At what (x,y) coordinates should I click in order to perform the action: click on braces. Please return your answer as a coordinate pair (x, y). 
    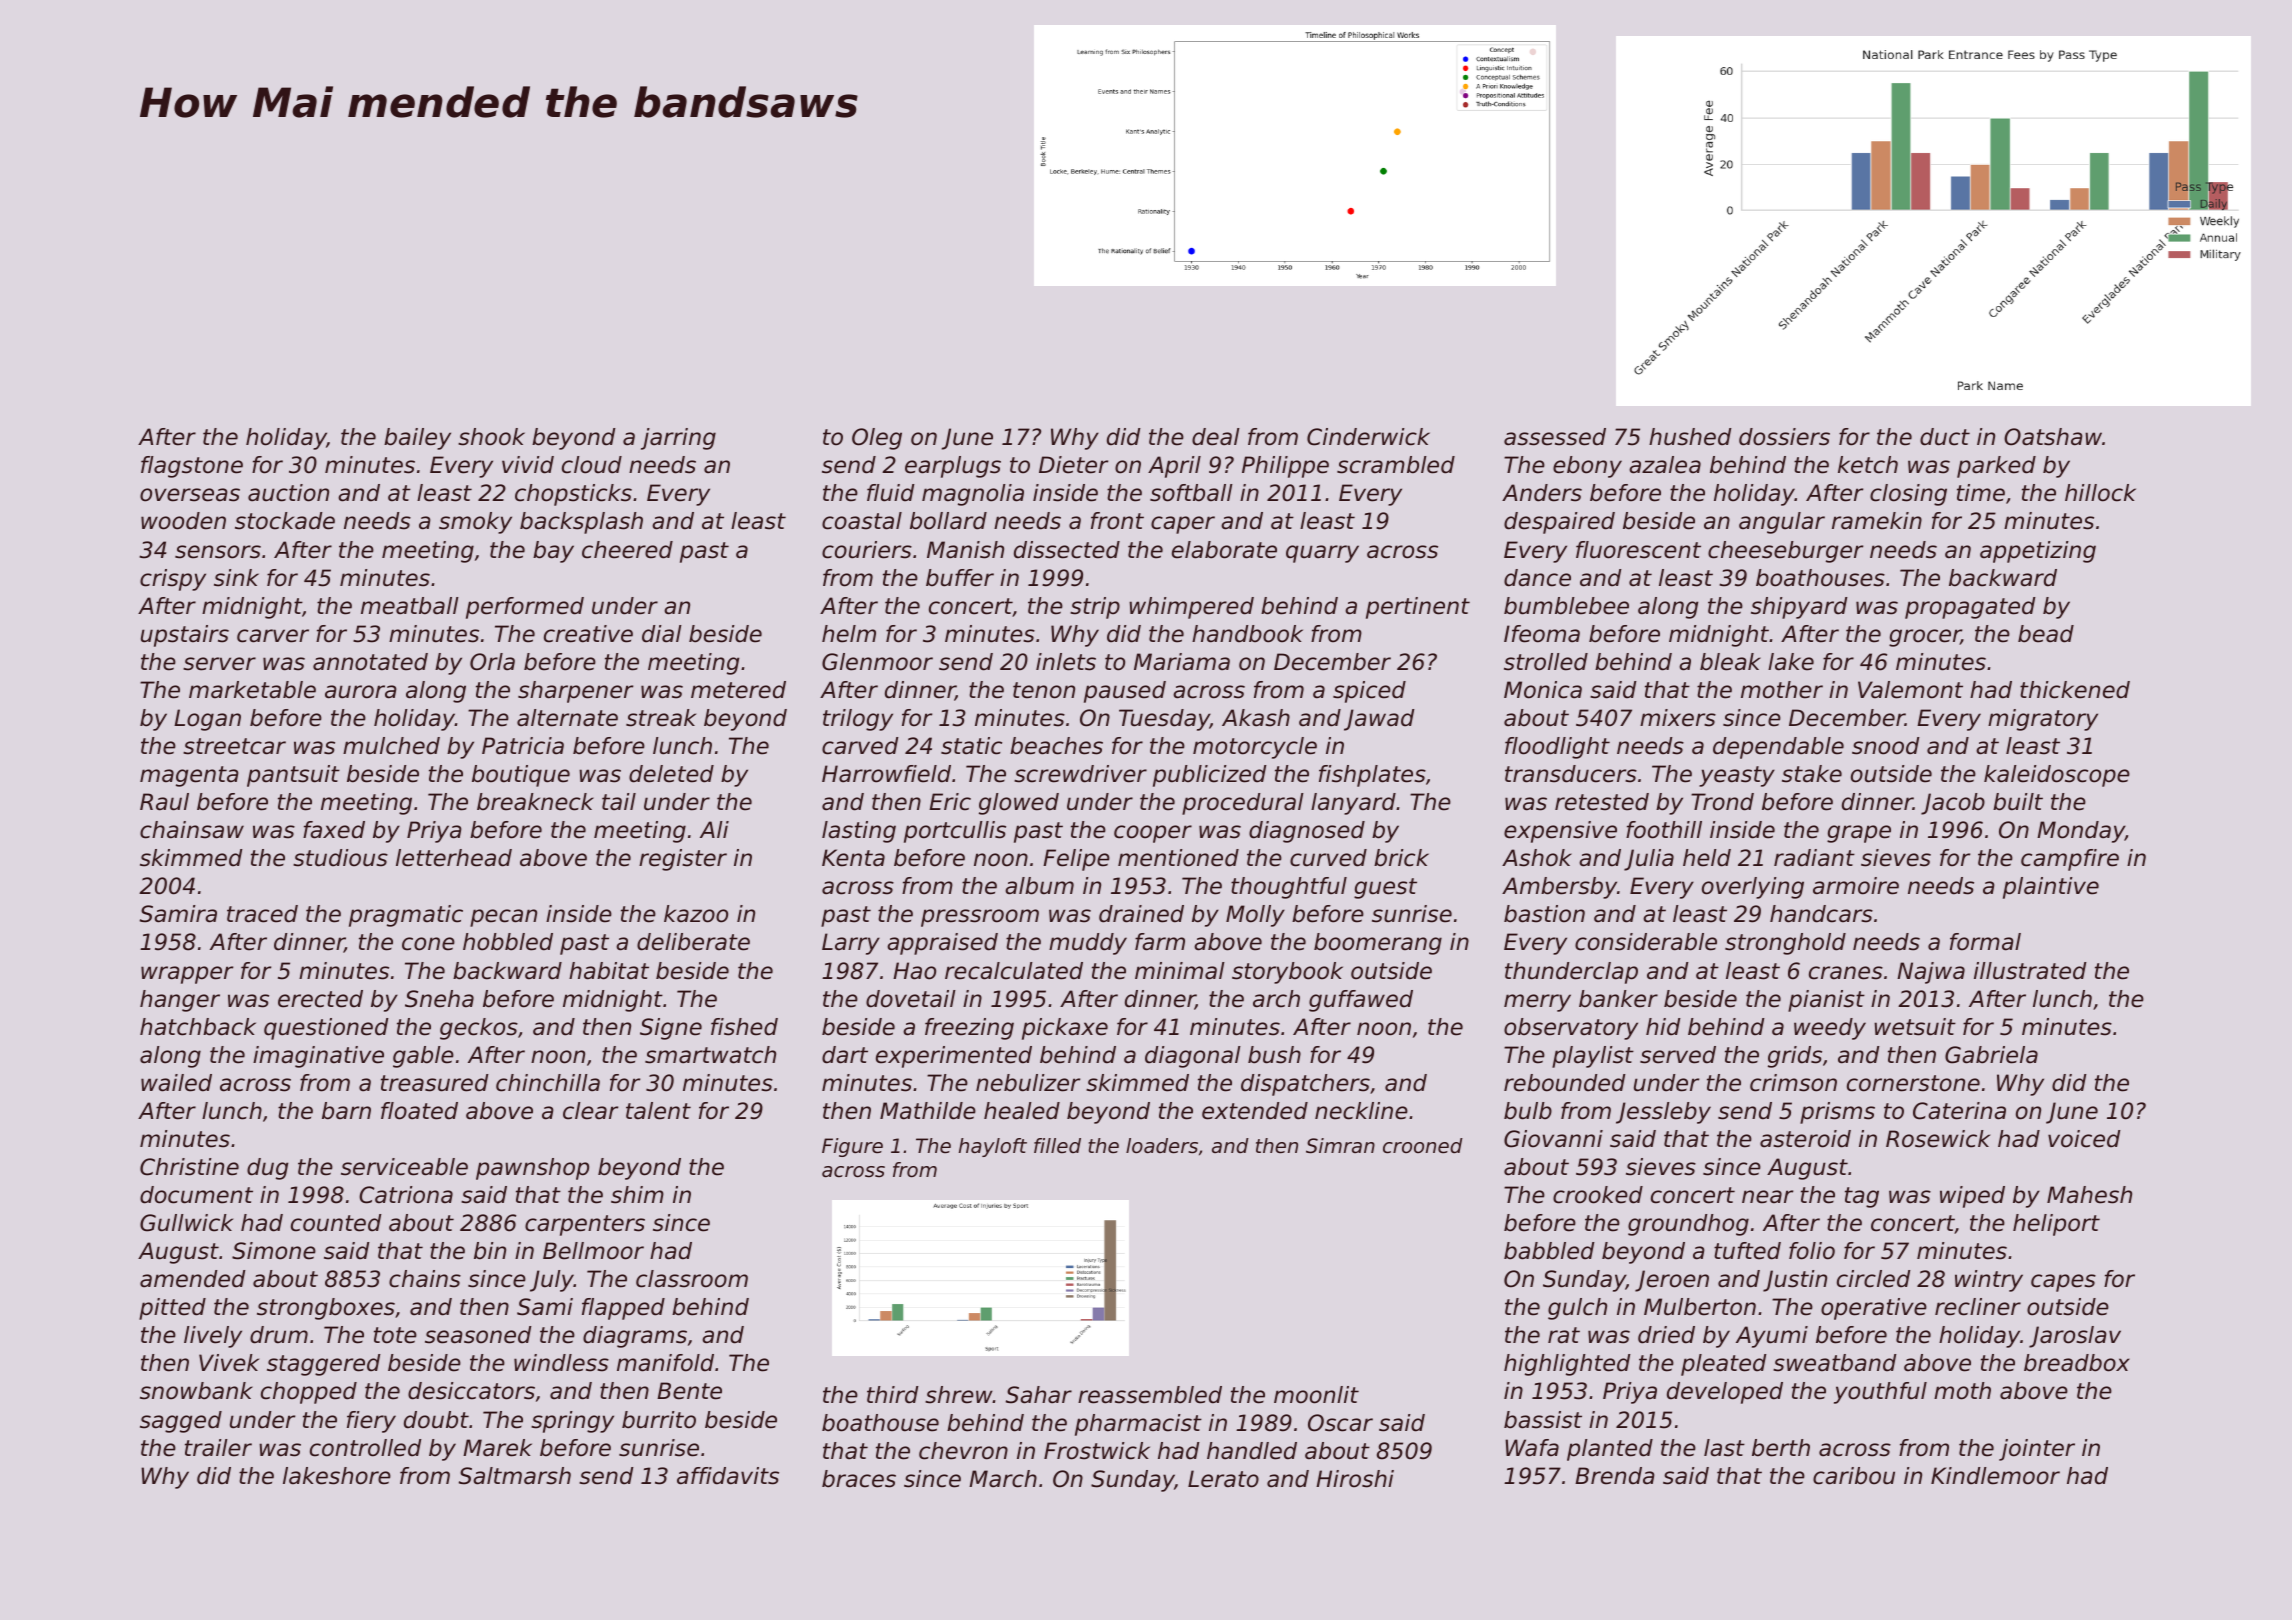
    Looking at the image, I should click on (859, 1479).
